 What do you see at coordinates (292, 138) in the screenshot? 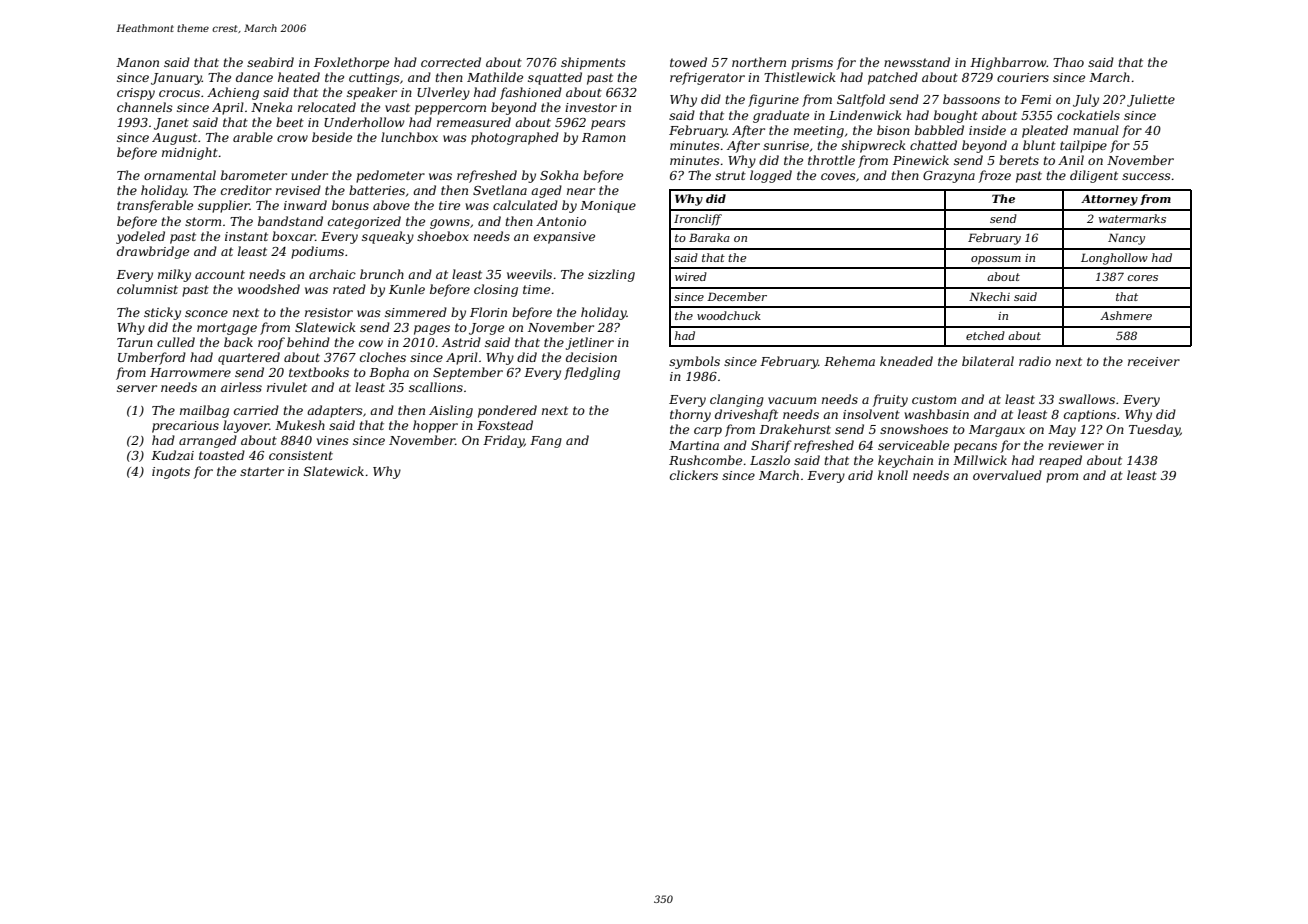
I see `crow` at bounding box center [292, 138].
